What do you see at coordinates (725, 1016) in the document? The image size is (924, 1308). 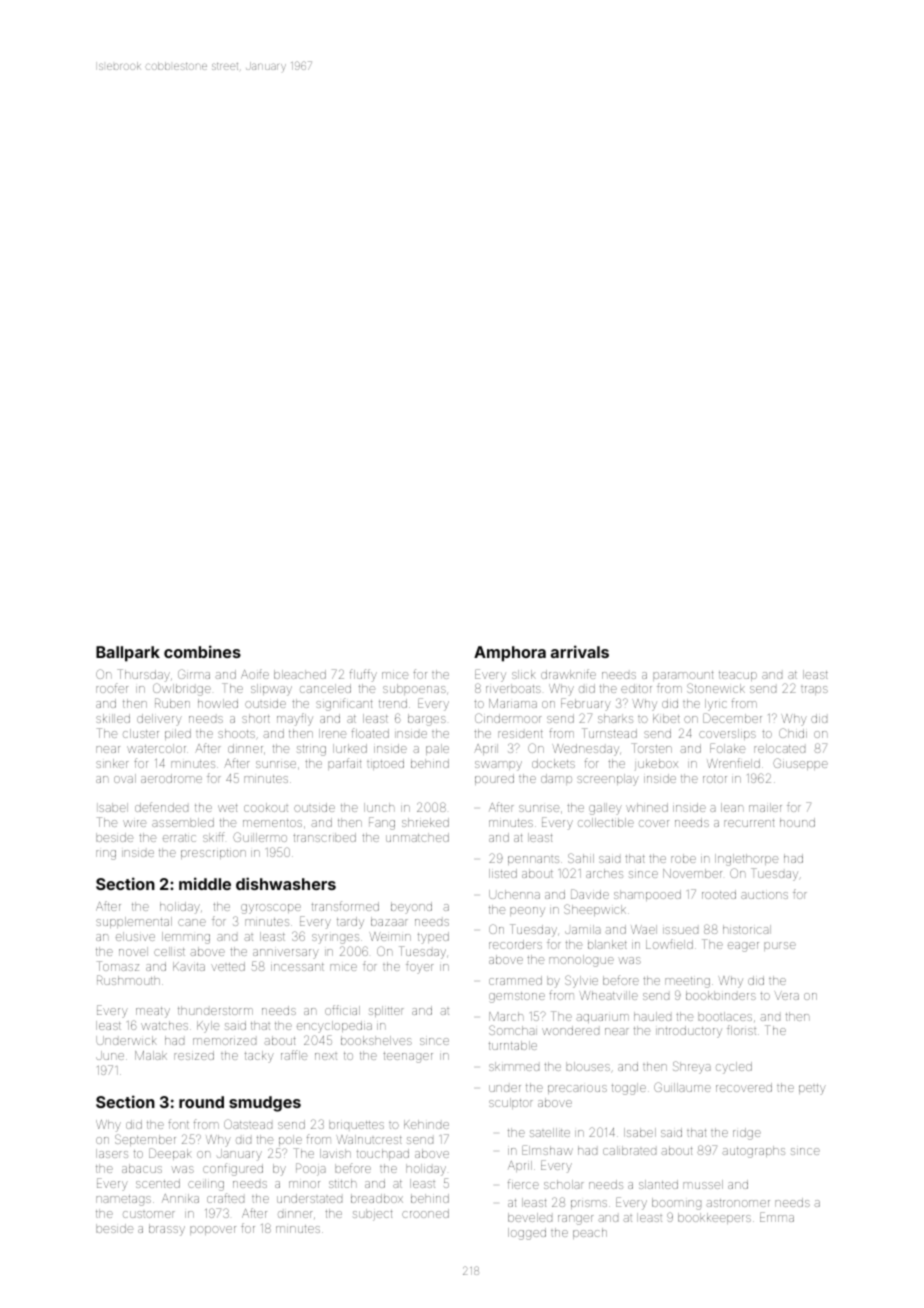 I see `bootlaces` at bounding box center [725, 1016].
